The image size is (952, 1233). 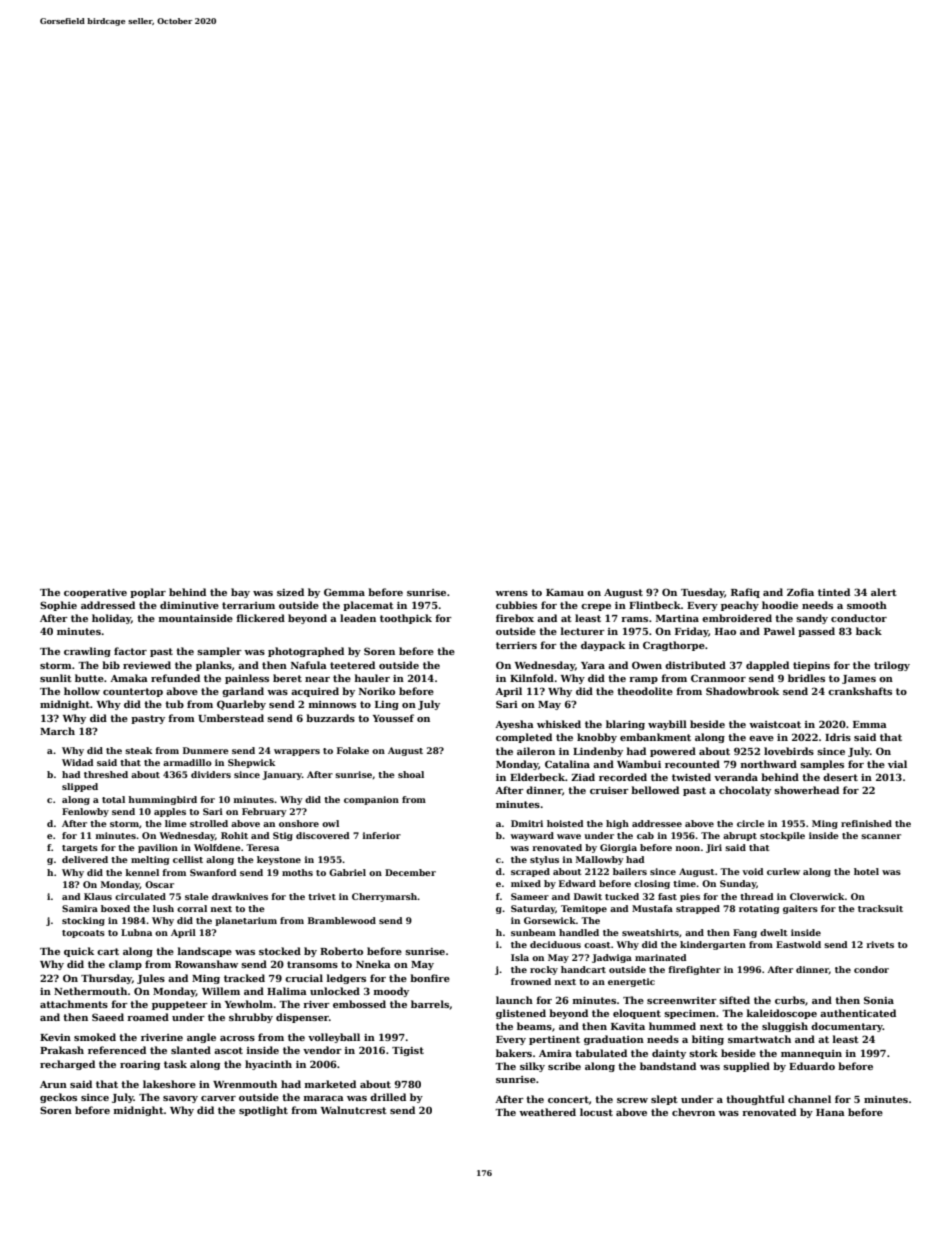 I want to click on topcoats, so click(x=83, y=934).
